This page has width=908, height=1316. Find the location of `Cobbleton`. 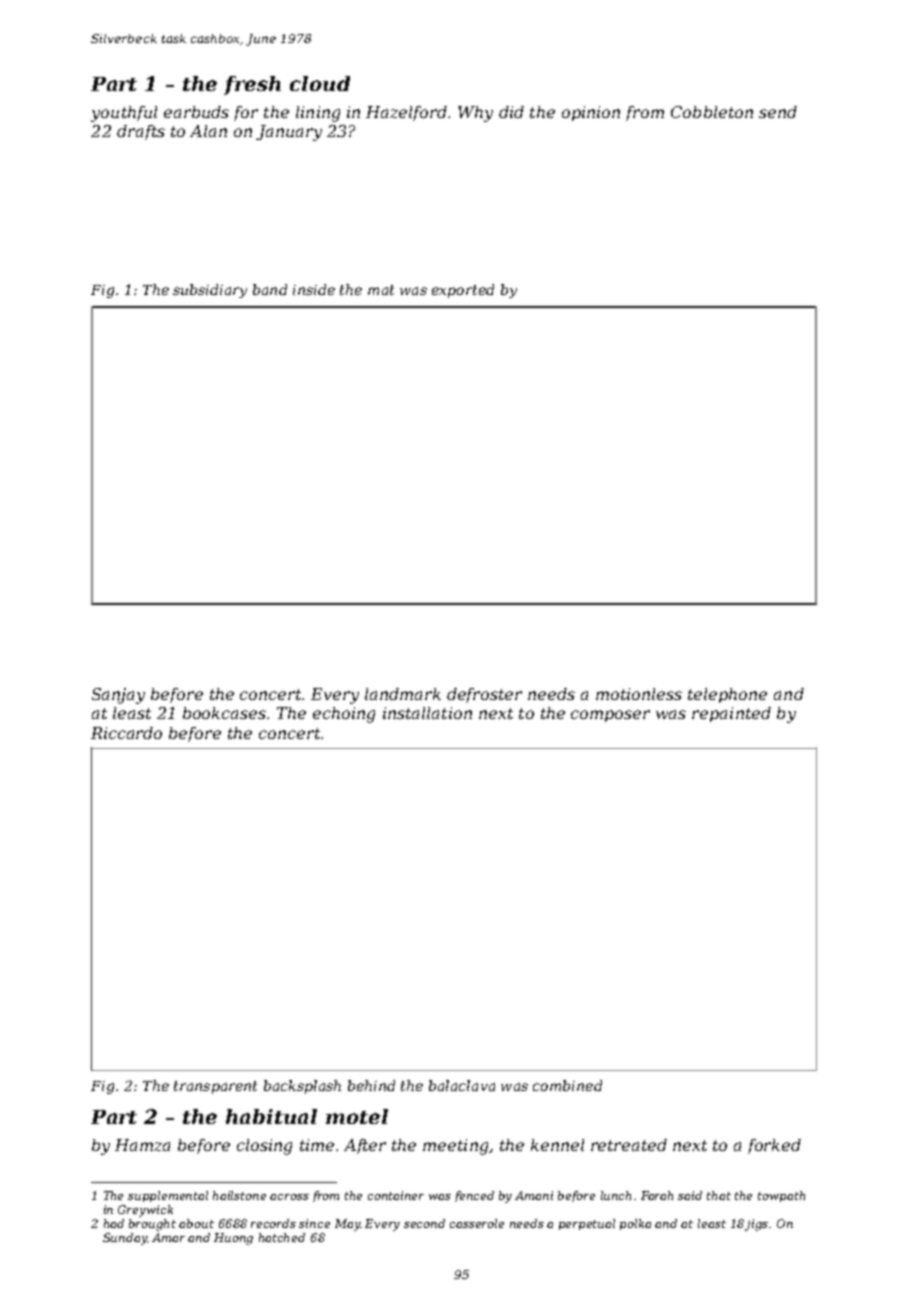

Cobbleton is located at coordinates (712, 112).
